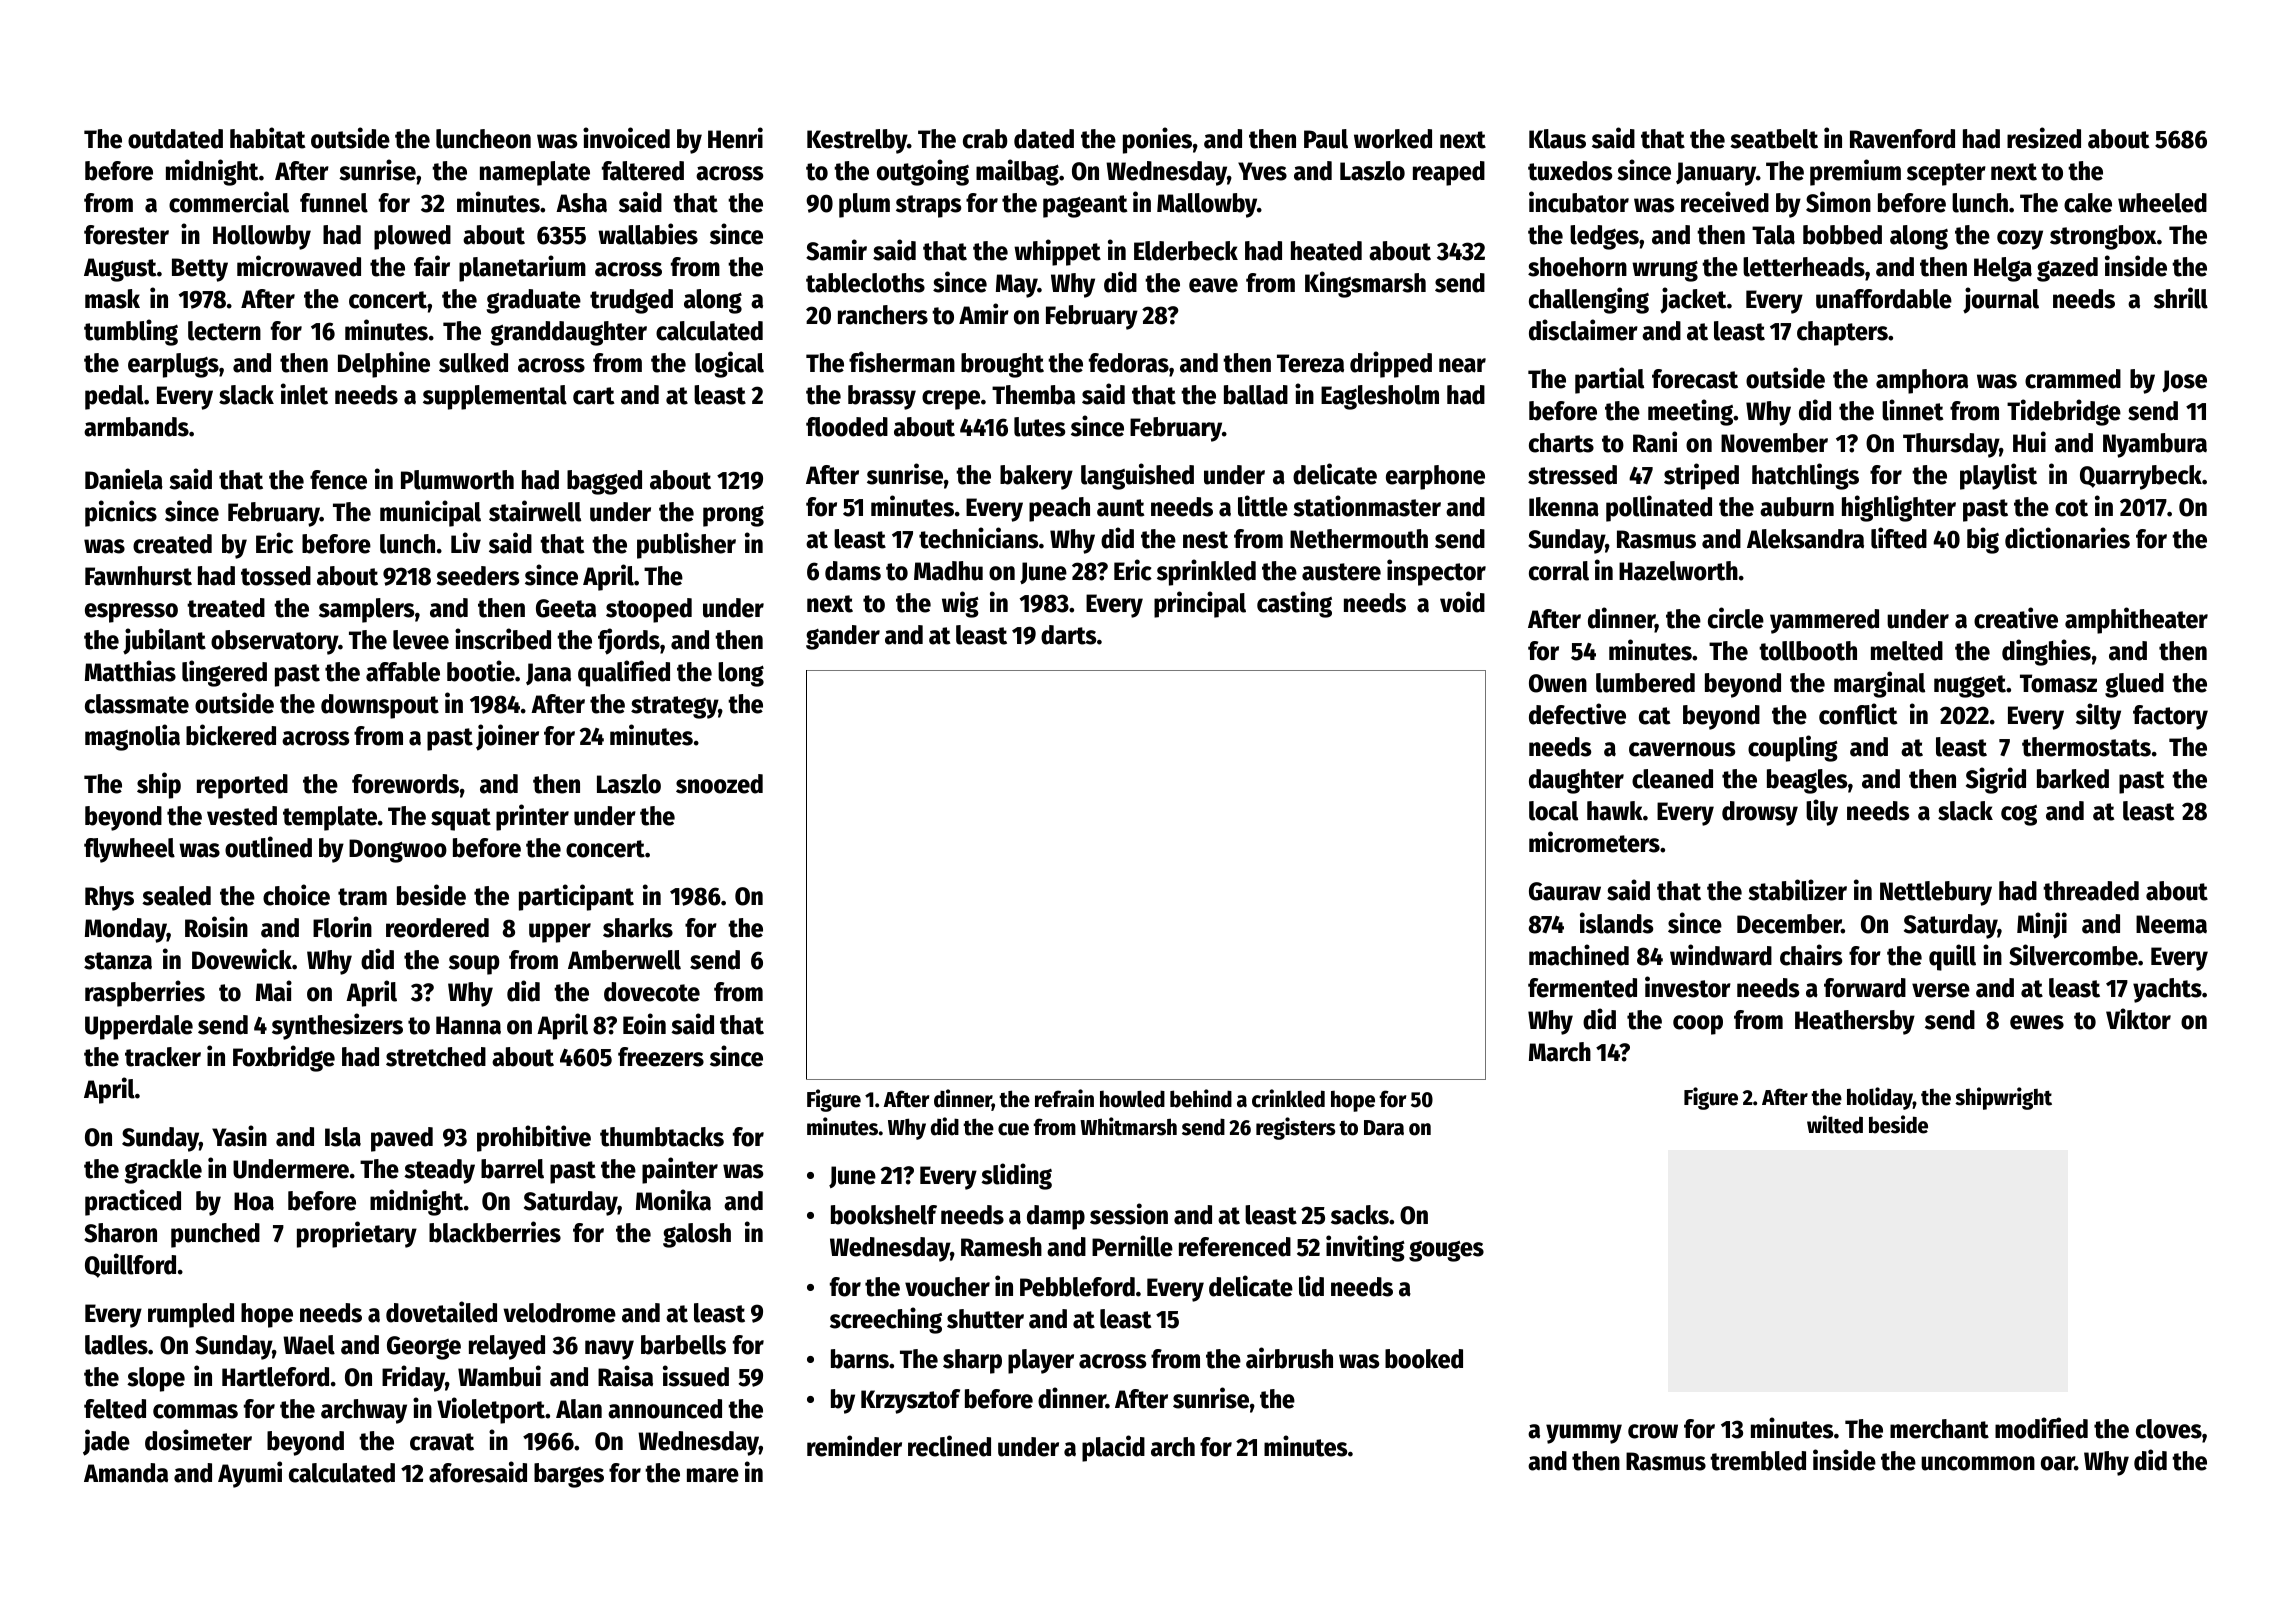 This document has height=1620, width=2292. What do you see at coordinates (1913, 410) in the document?
I see `linnet` at bounding box center [1913, 410].
